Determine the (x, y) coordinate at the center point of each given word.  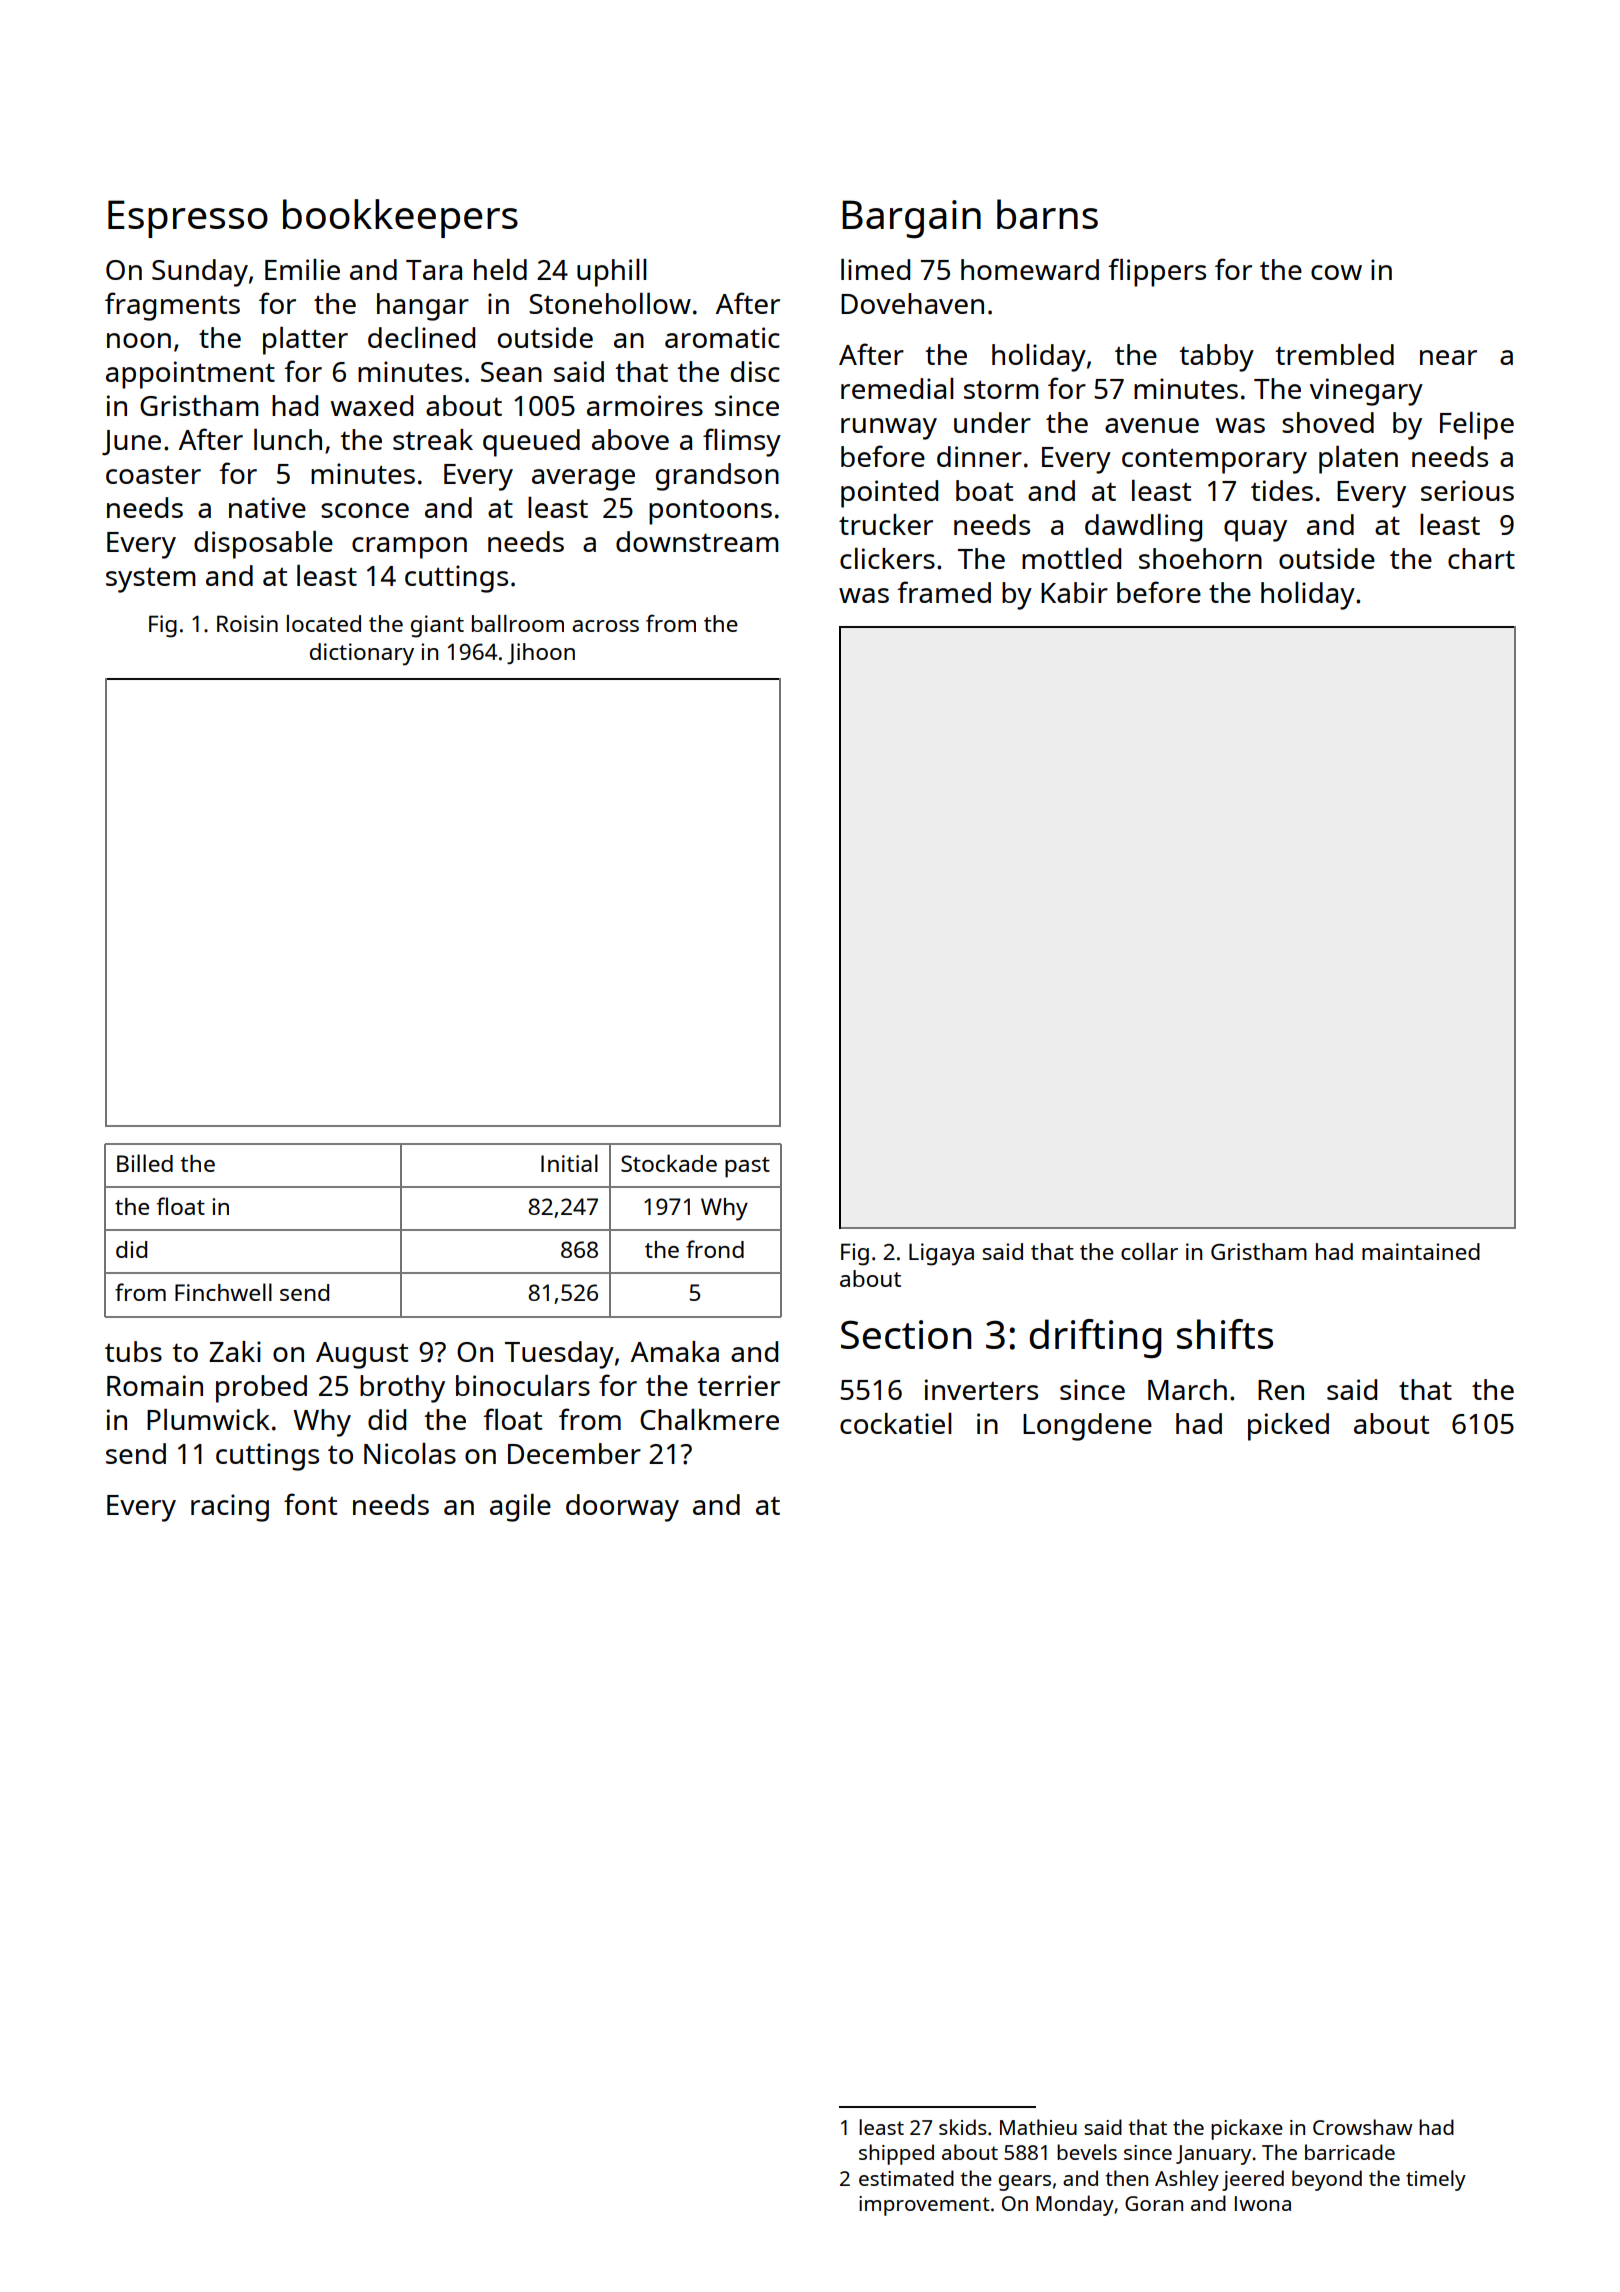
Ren (1281, 1390)
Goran (1154, 2203)
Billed (145, 1163)
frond (715, 1249)
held (500, 269)
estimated (906, 2178)
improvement (924, 2206)
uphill (612, 273)
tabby (1216, 358)
